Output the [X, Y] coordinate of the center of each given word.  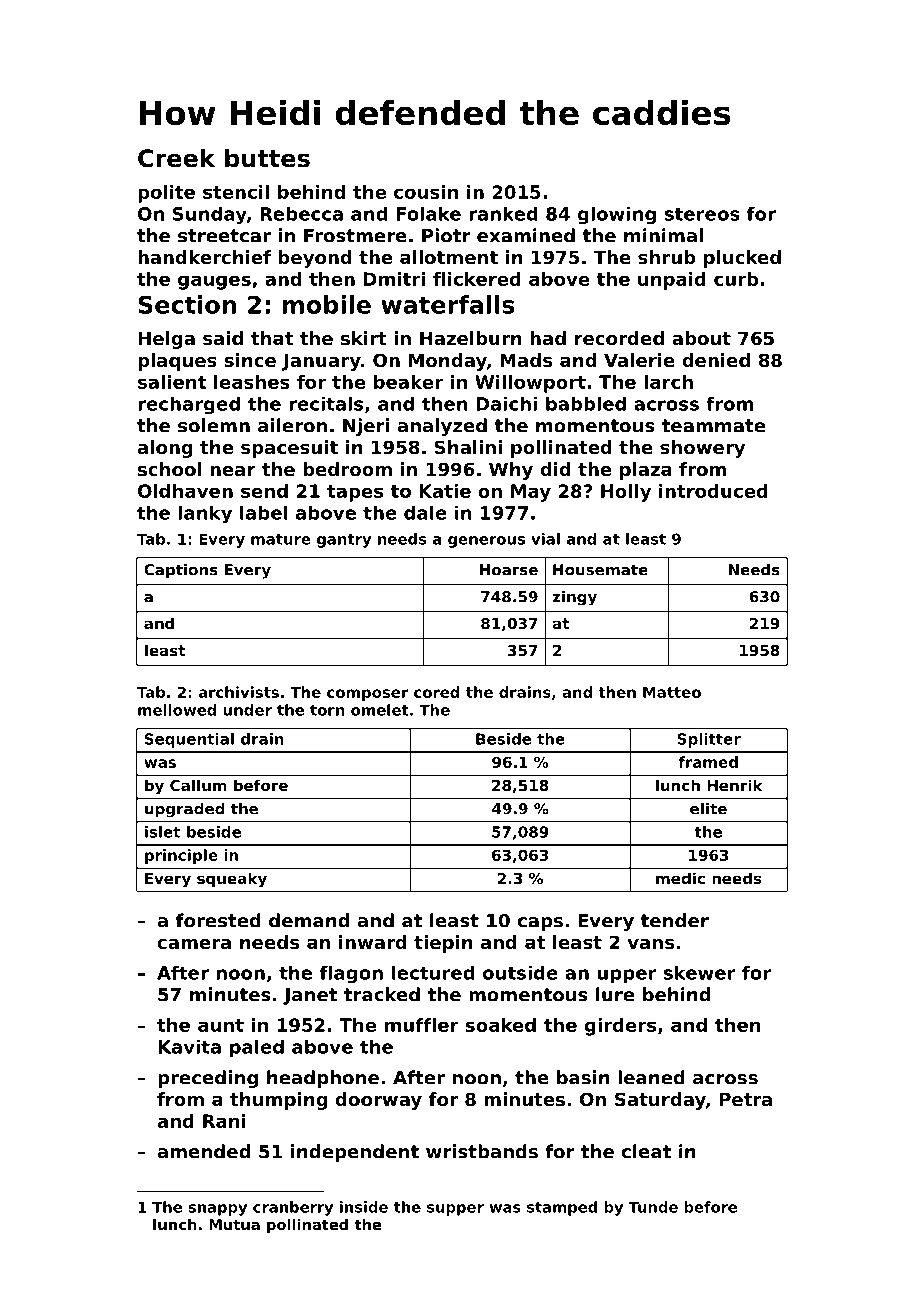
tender [674, 920]
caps [540, 924]
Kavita [189, 1047]
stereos [702, 214]
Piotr [446, 235]
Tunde [653, 1207]
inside [364, 1207]
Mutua [234, 1224]
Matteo [672, 692]
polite [166, 194]
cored [436, 692]
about [701, 338]
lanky [205, 515]
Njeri [366, 427]
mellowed [177, 710]
